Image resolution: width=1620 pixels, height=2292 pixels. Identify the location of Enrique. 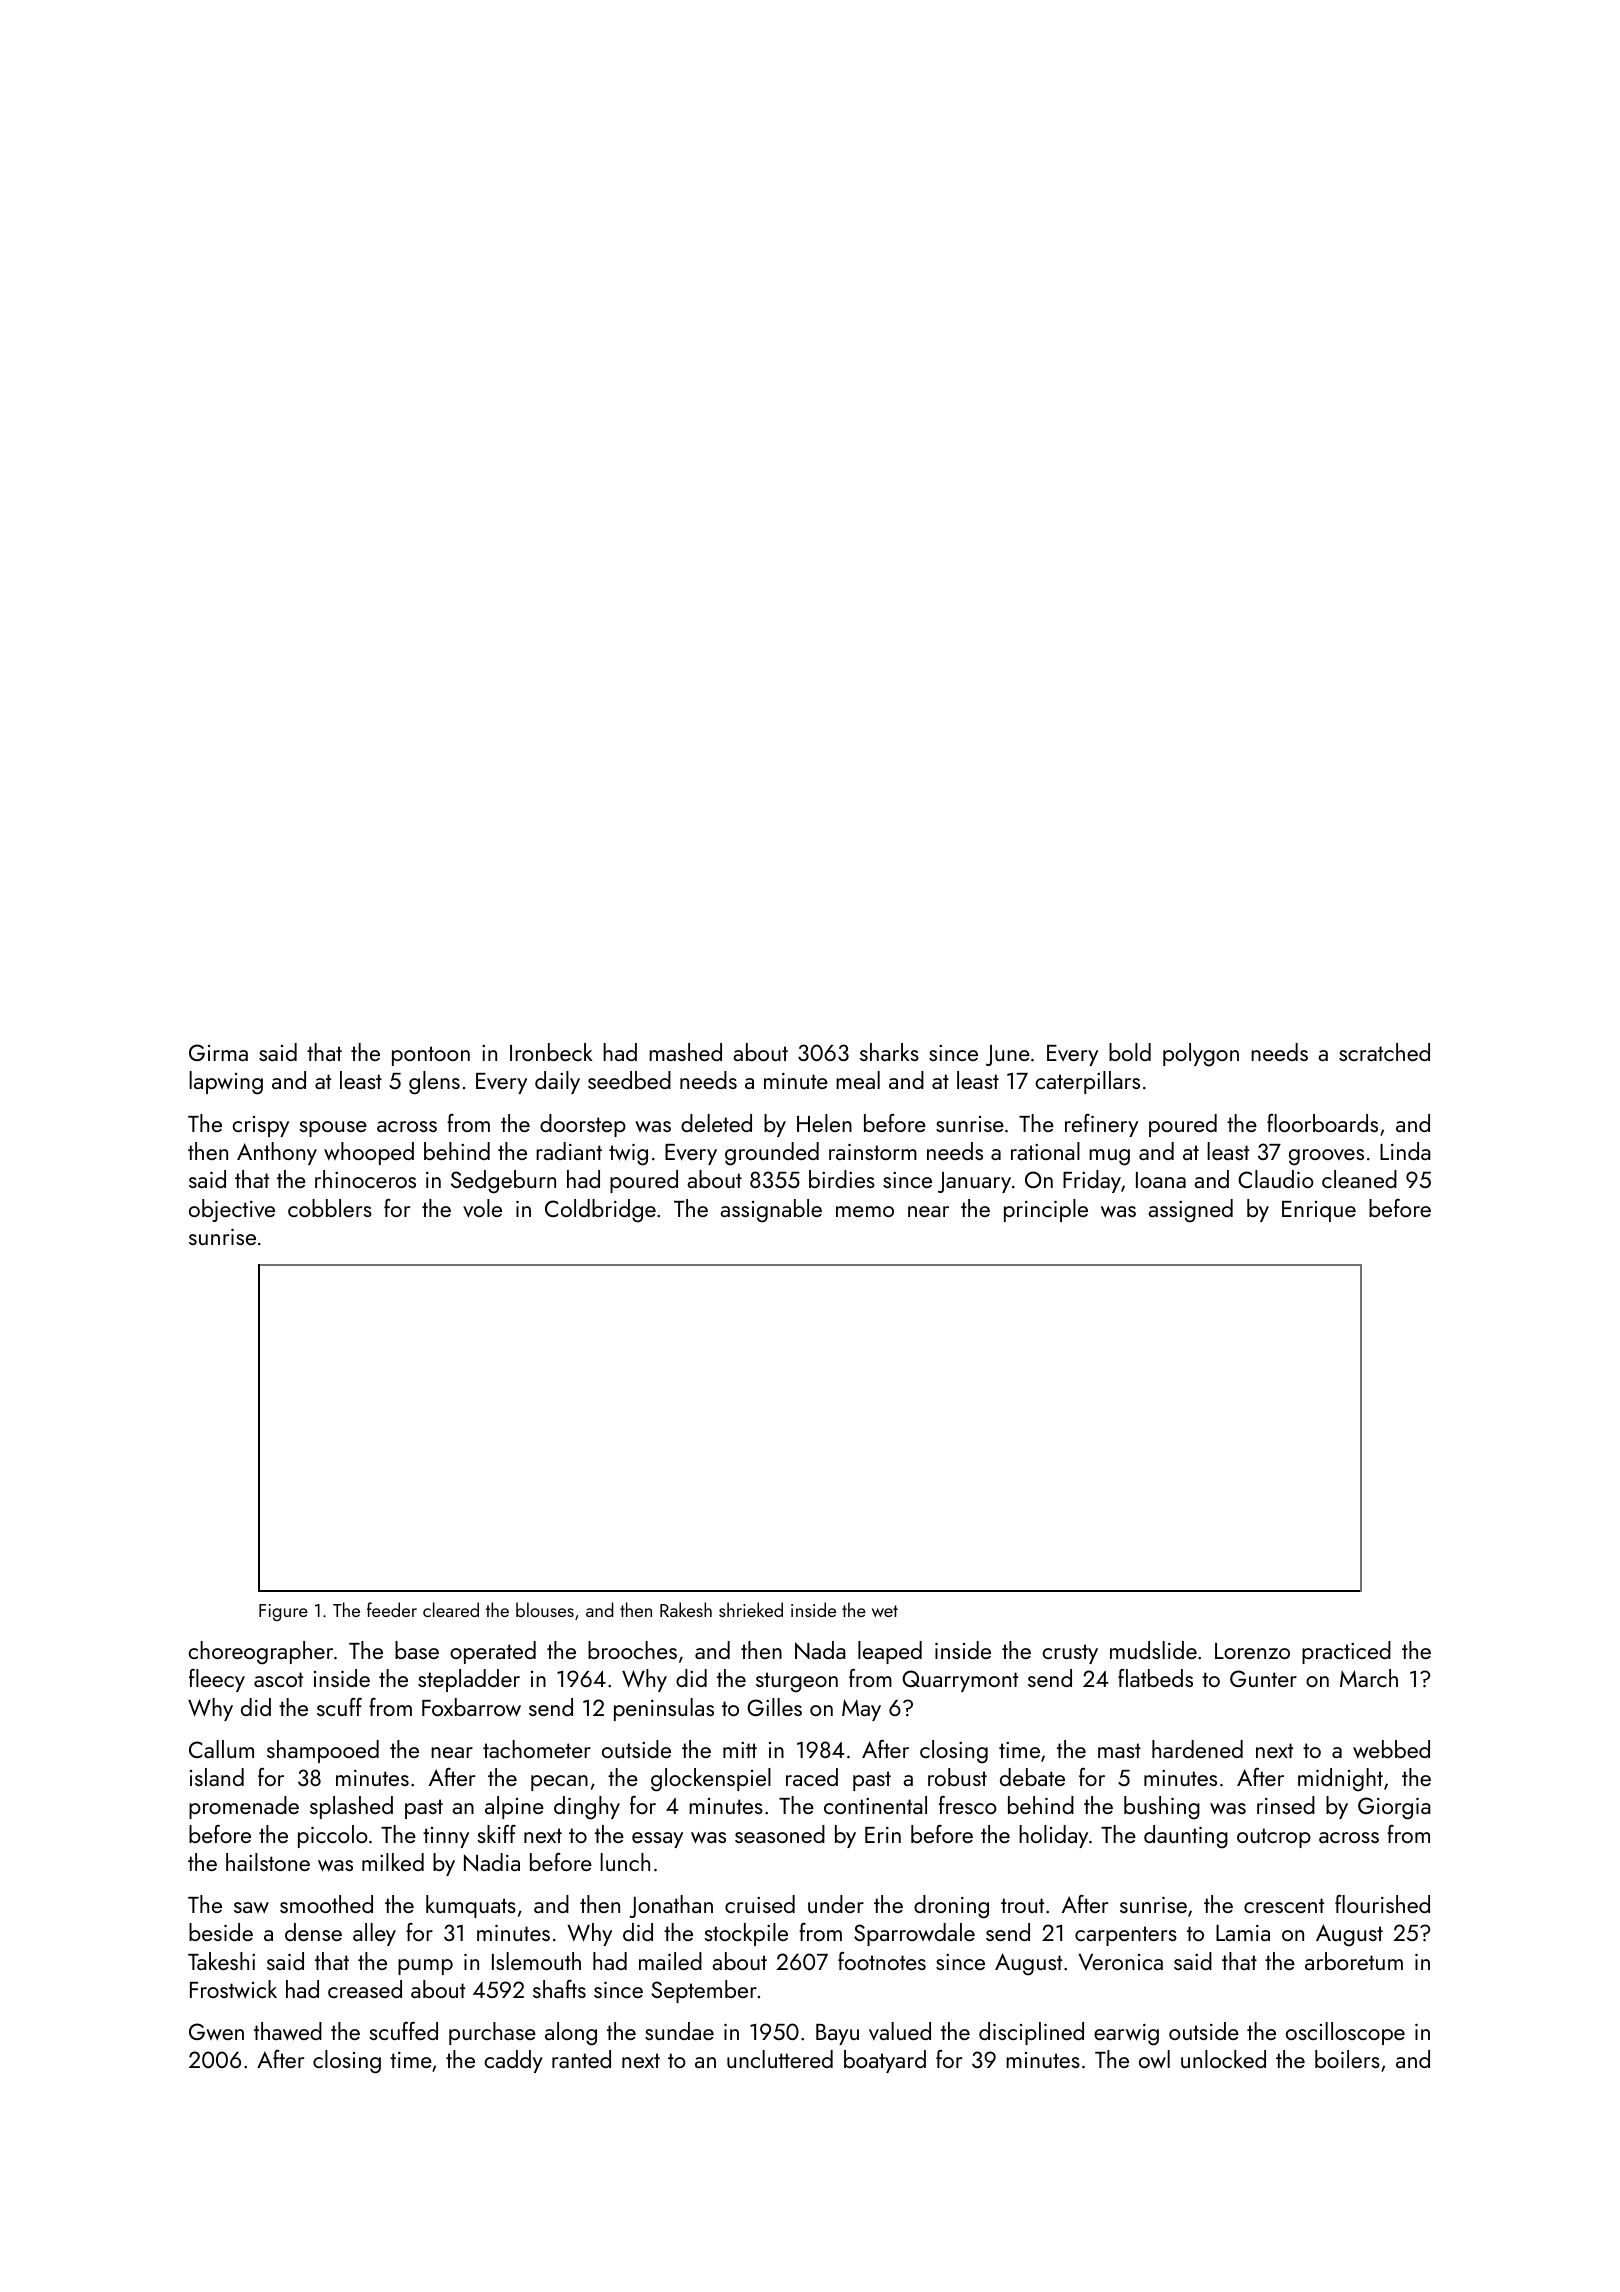
(1319, 1211).
